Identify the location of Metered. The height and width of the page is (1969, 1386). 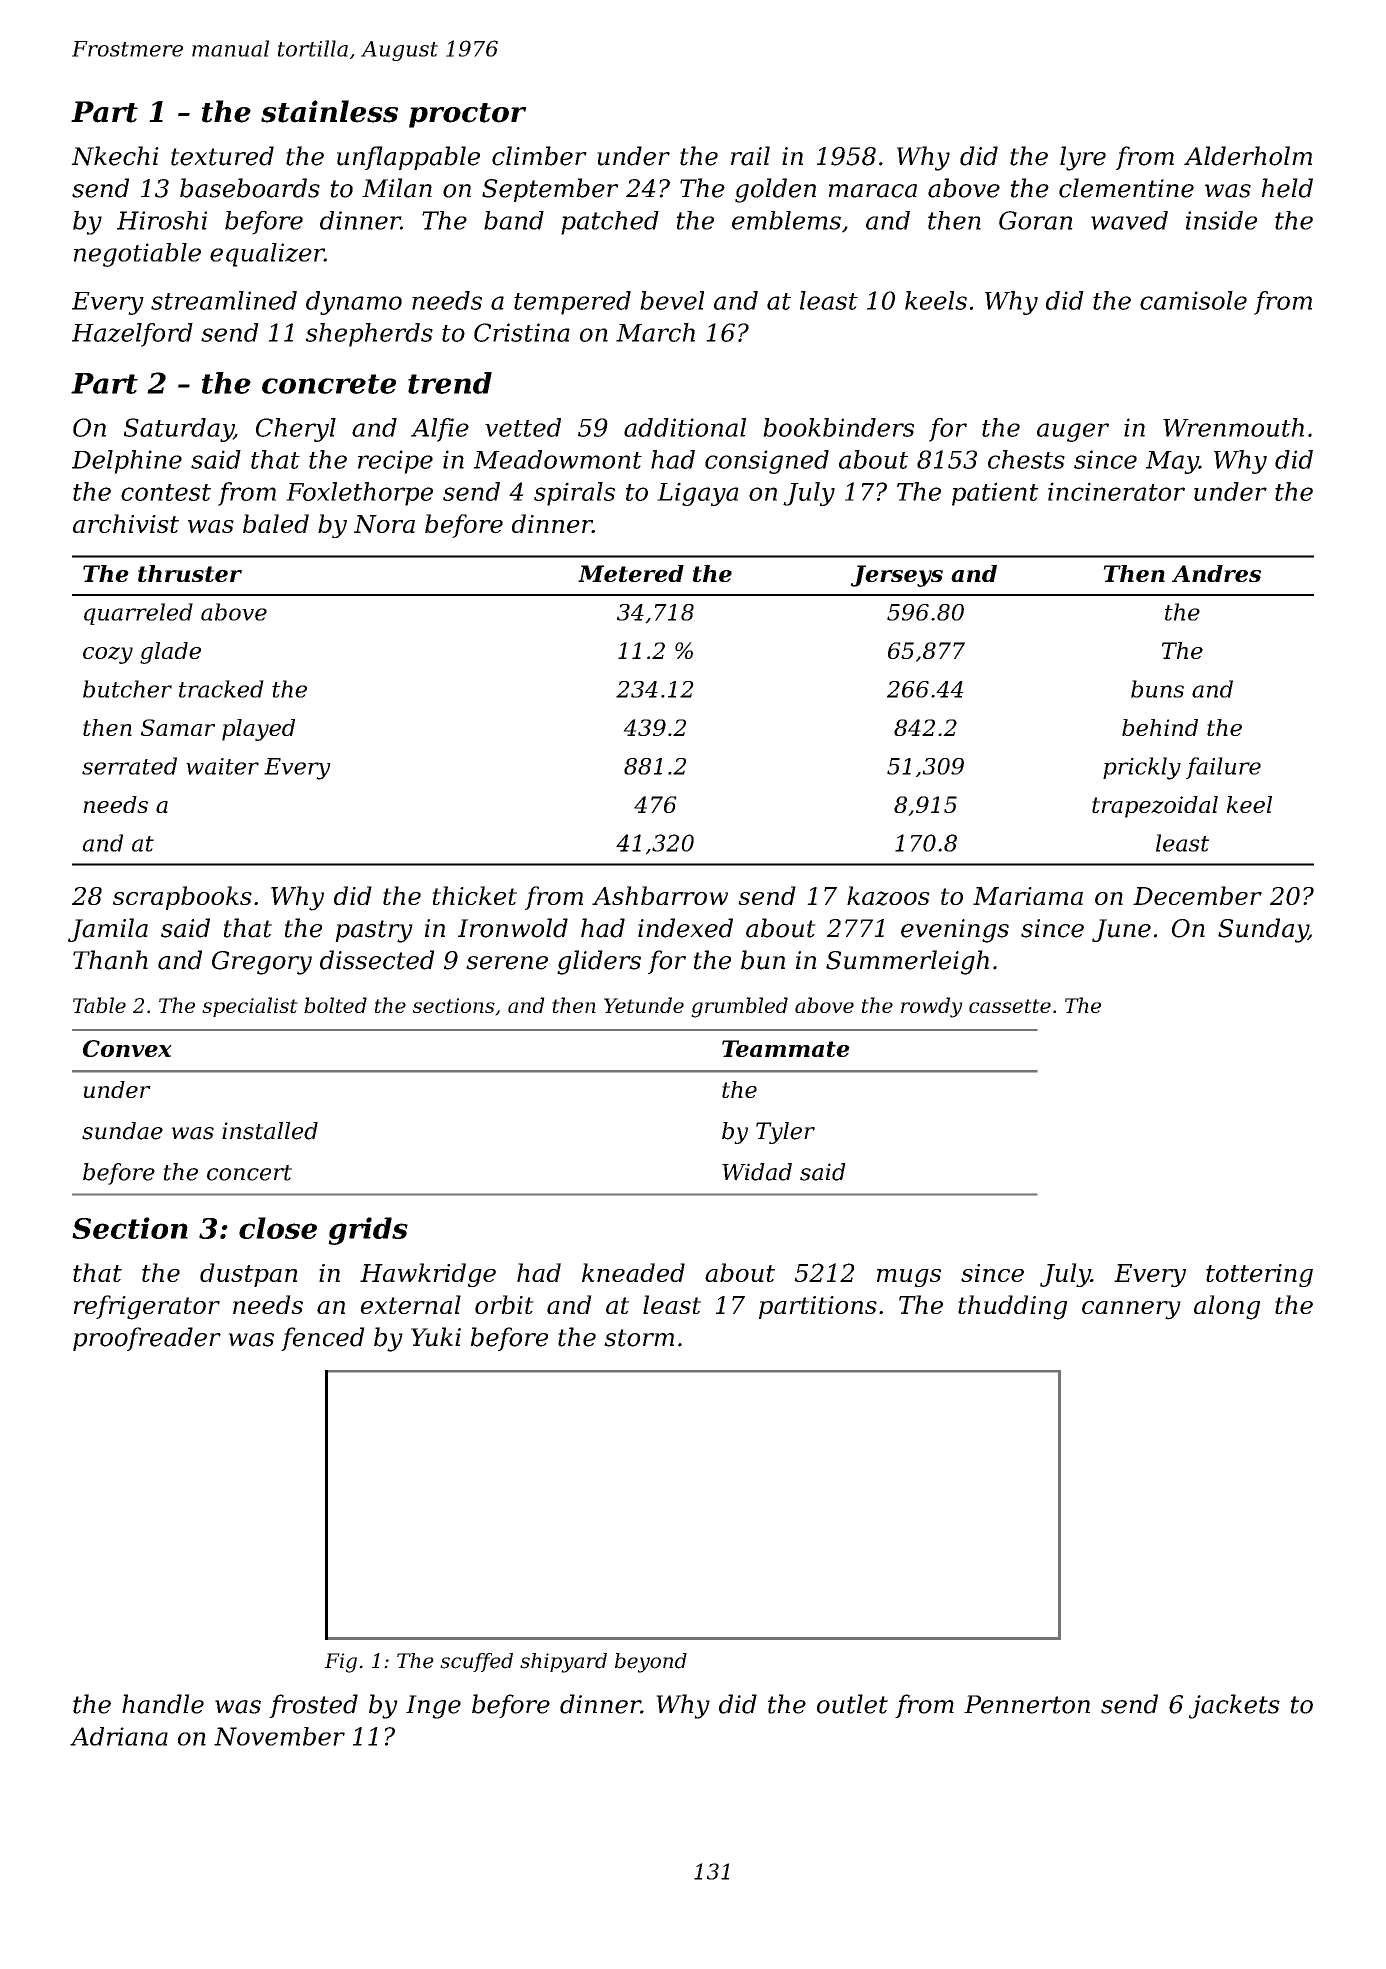
(631, 573).
